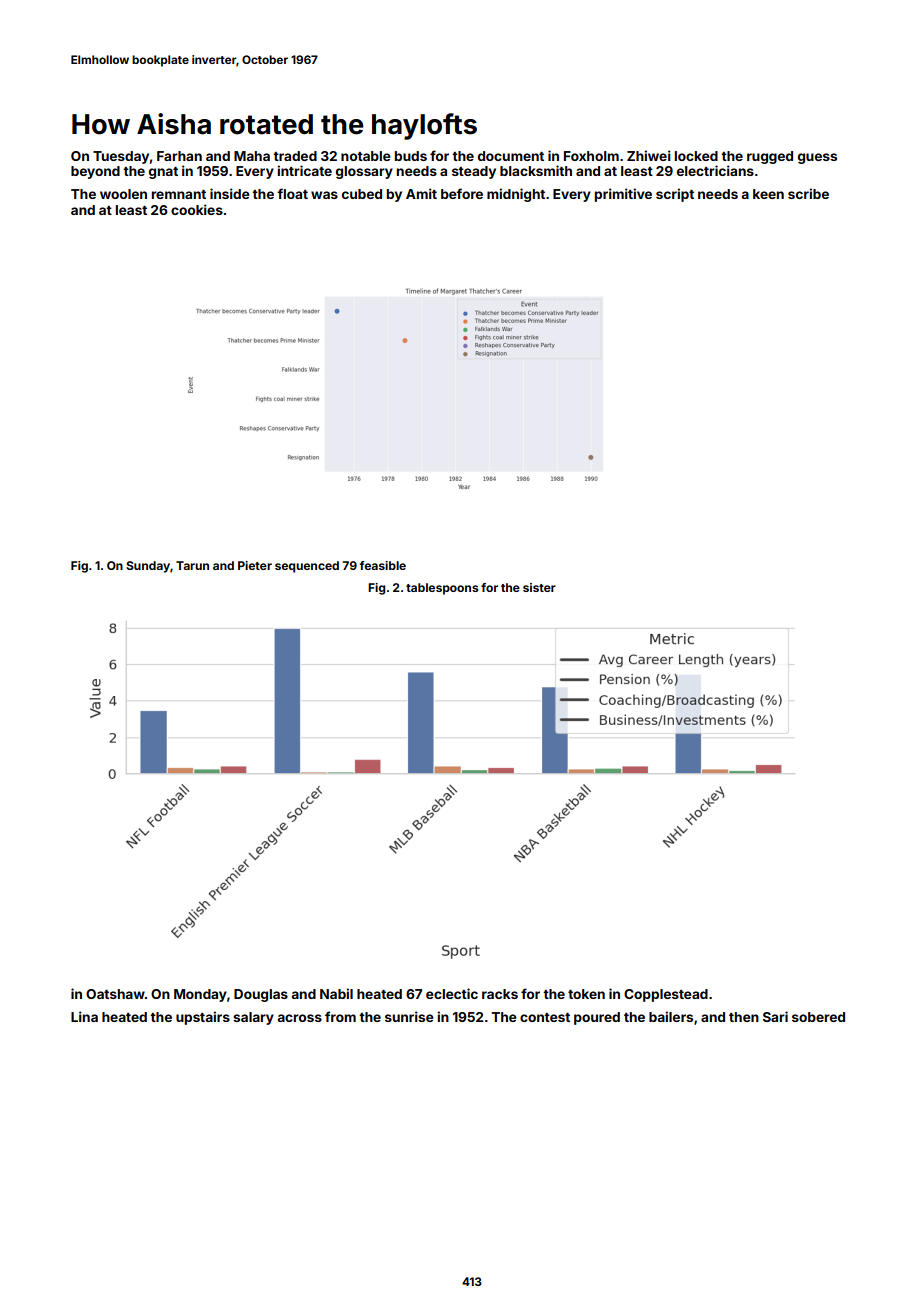 Image resolution: width=924 pixels, height=1308 pixels. Describe the element at coordinates (442, 589) in the image. I see `tablespoons` at that location.
